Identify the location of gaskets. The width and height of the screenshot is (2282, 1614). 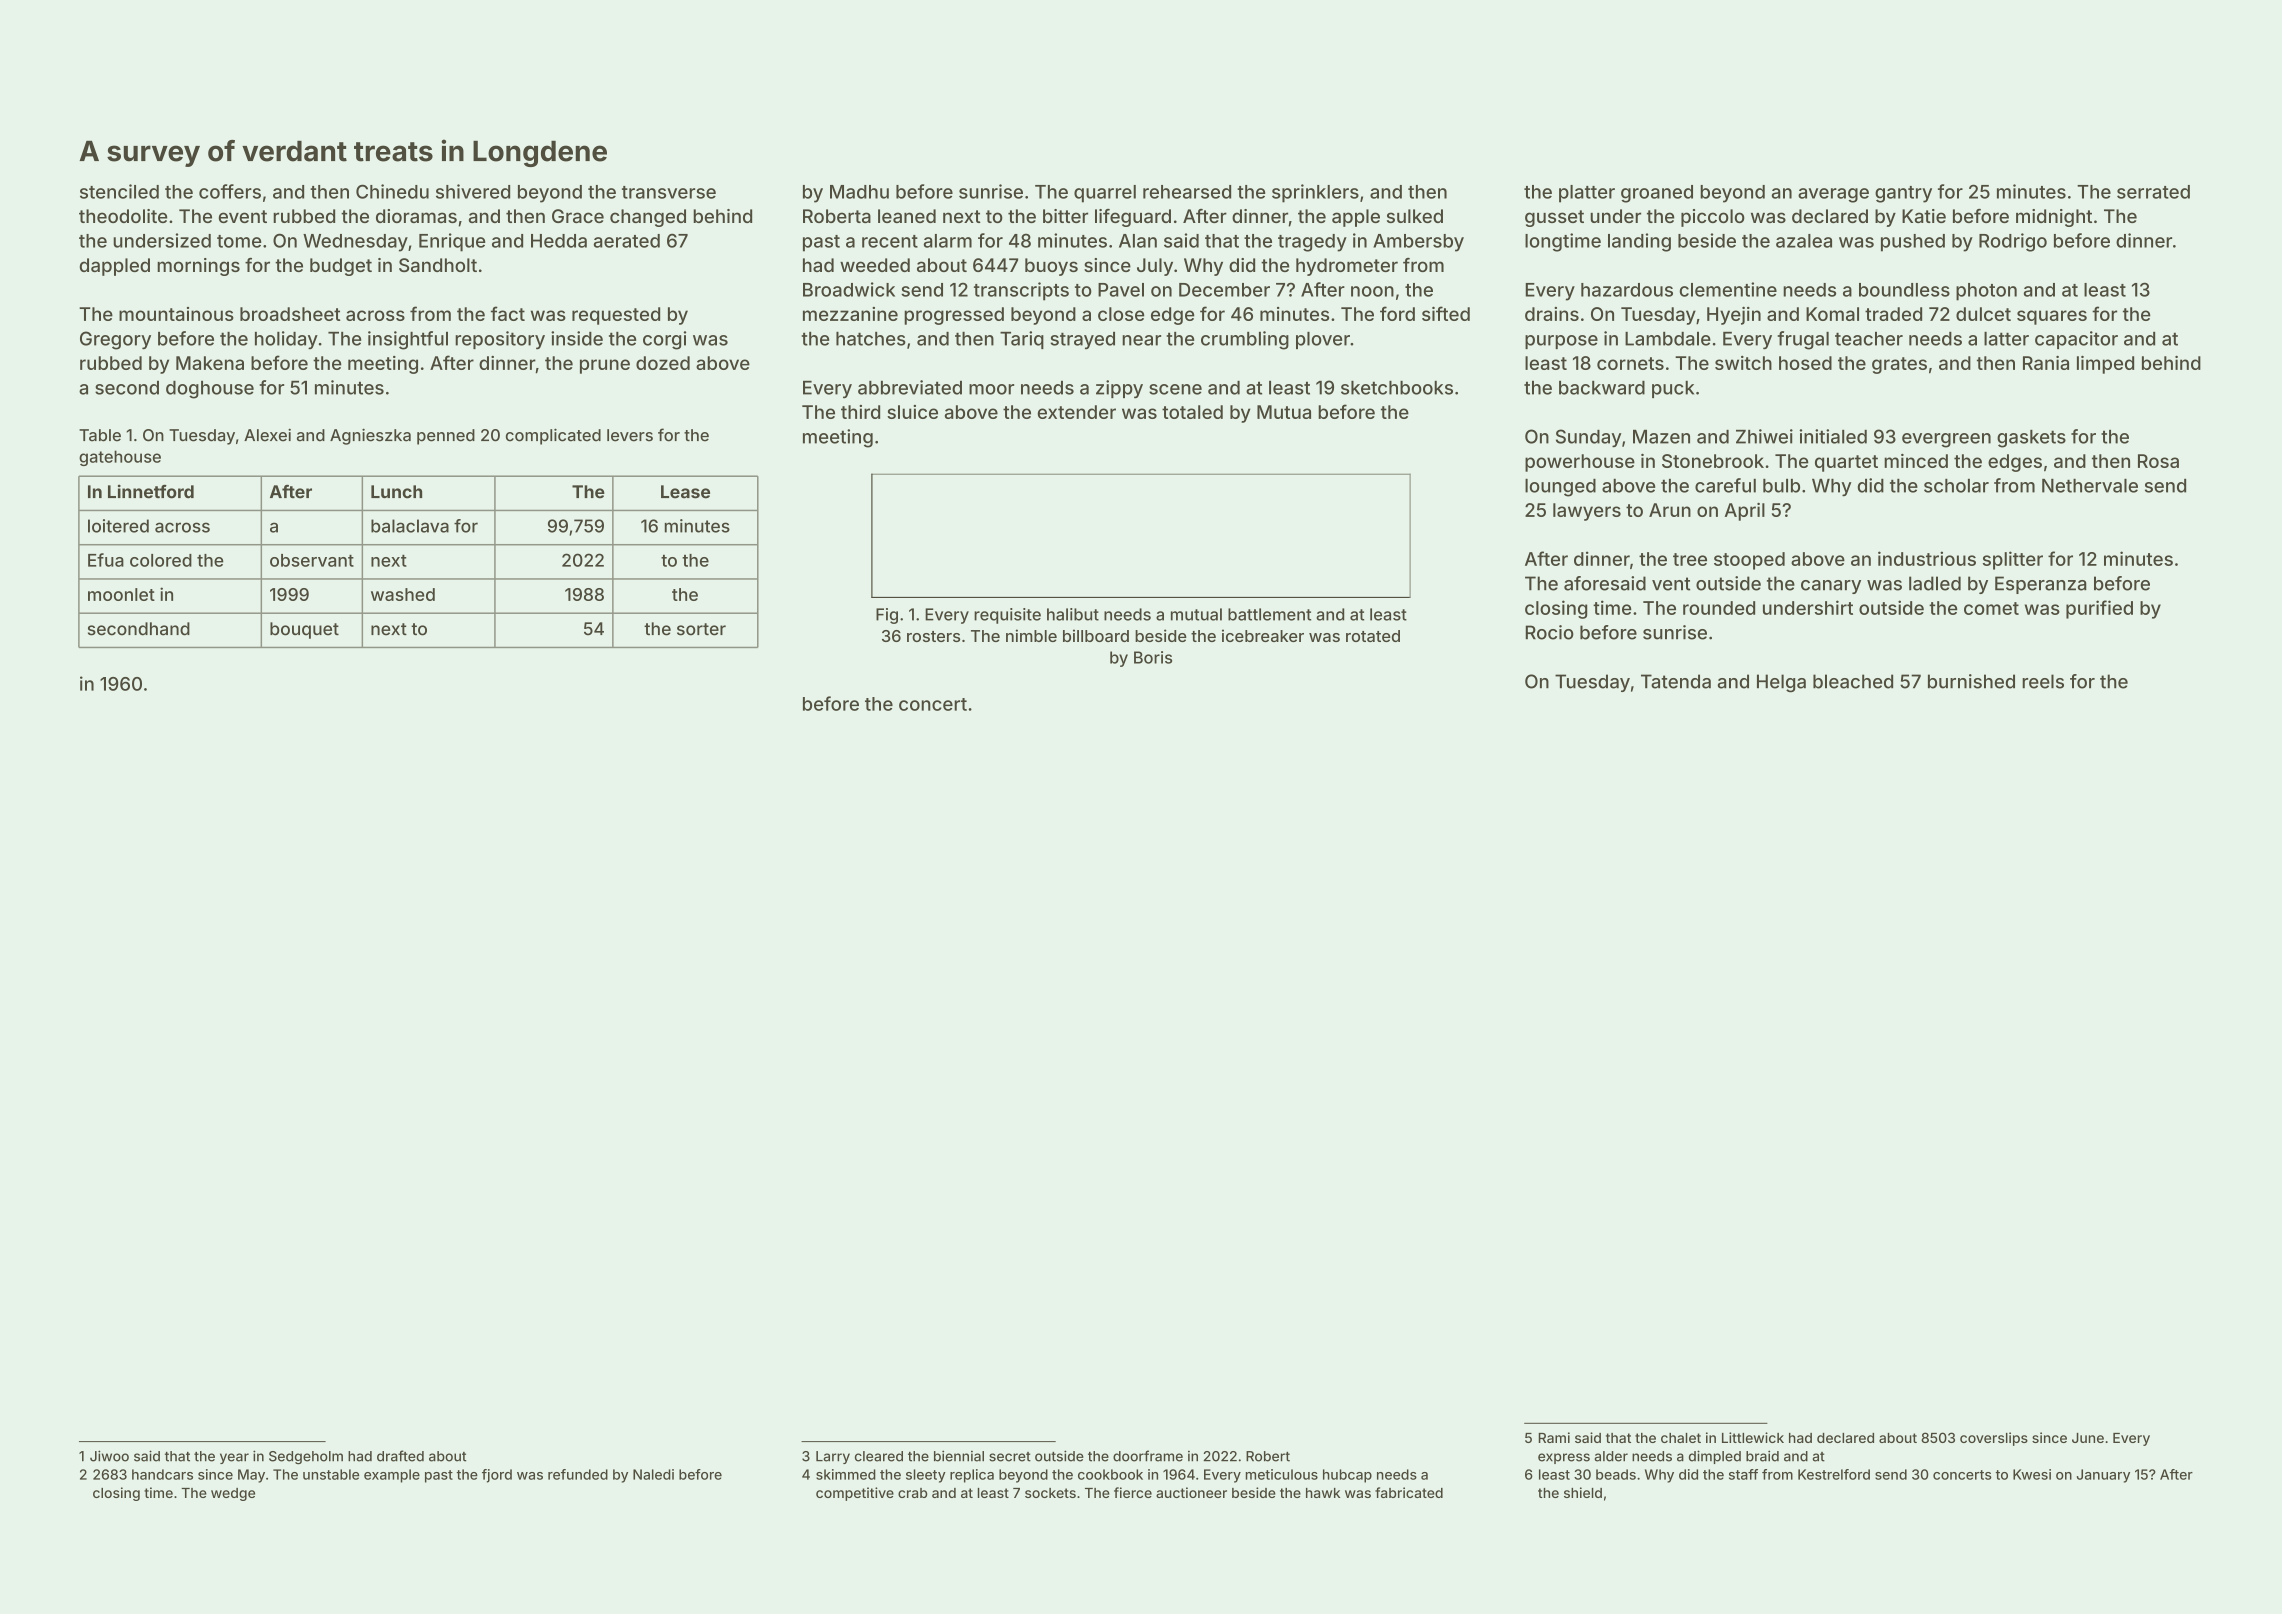
(2031, 439).
